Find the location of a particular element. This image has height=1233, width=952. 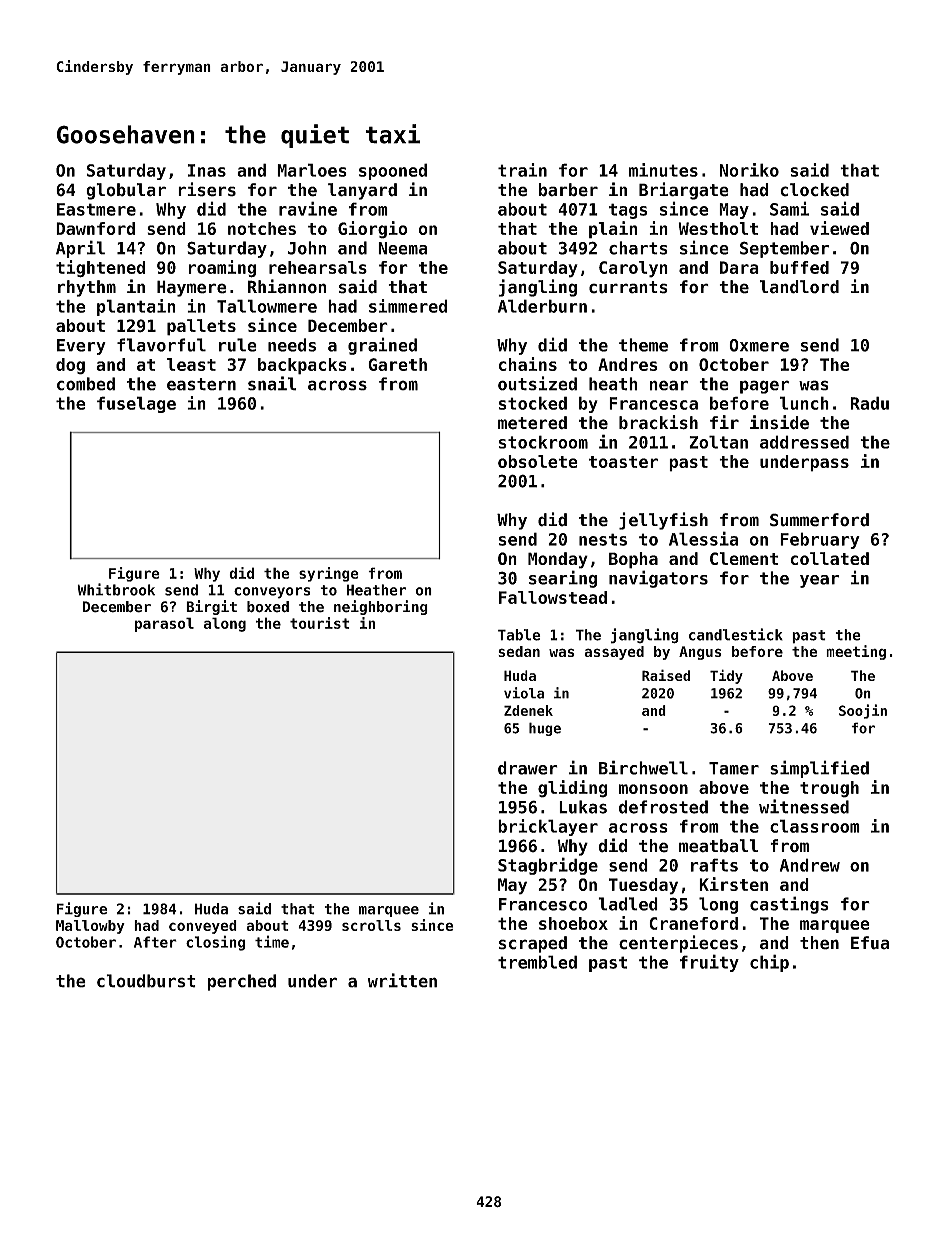

obsolete is located at coordinates (538, 461).
